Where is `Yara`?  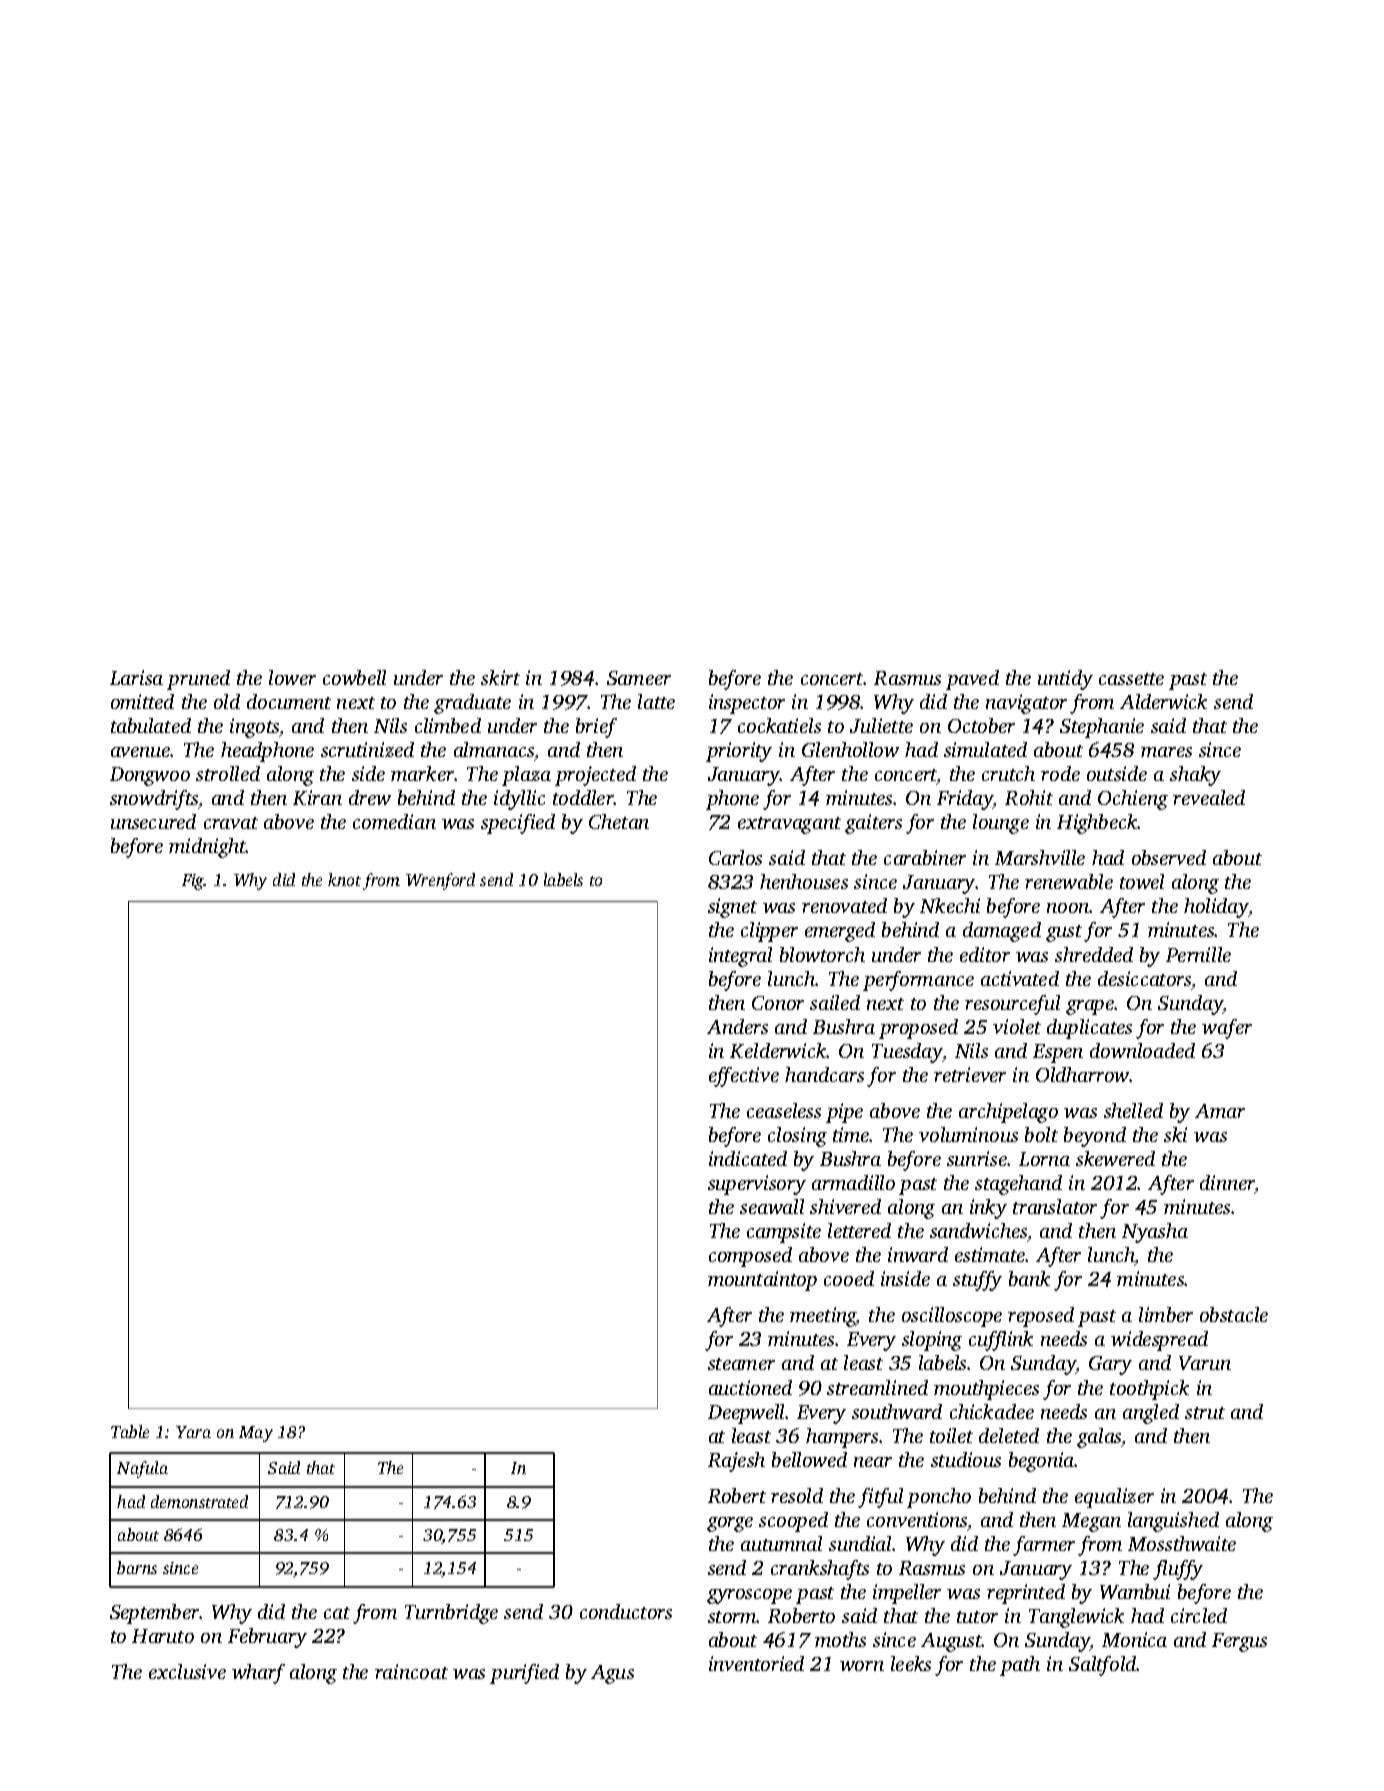 Yara is located at coordinates (193, 1432).
